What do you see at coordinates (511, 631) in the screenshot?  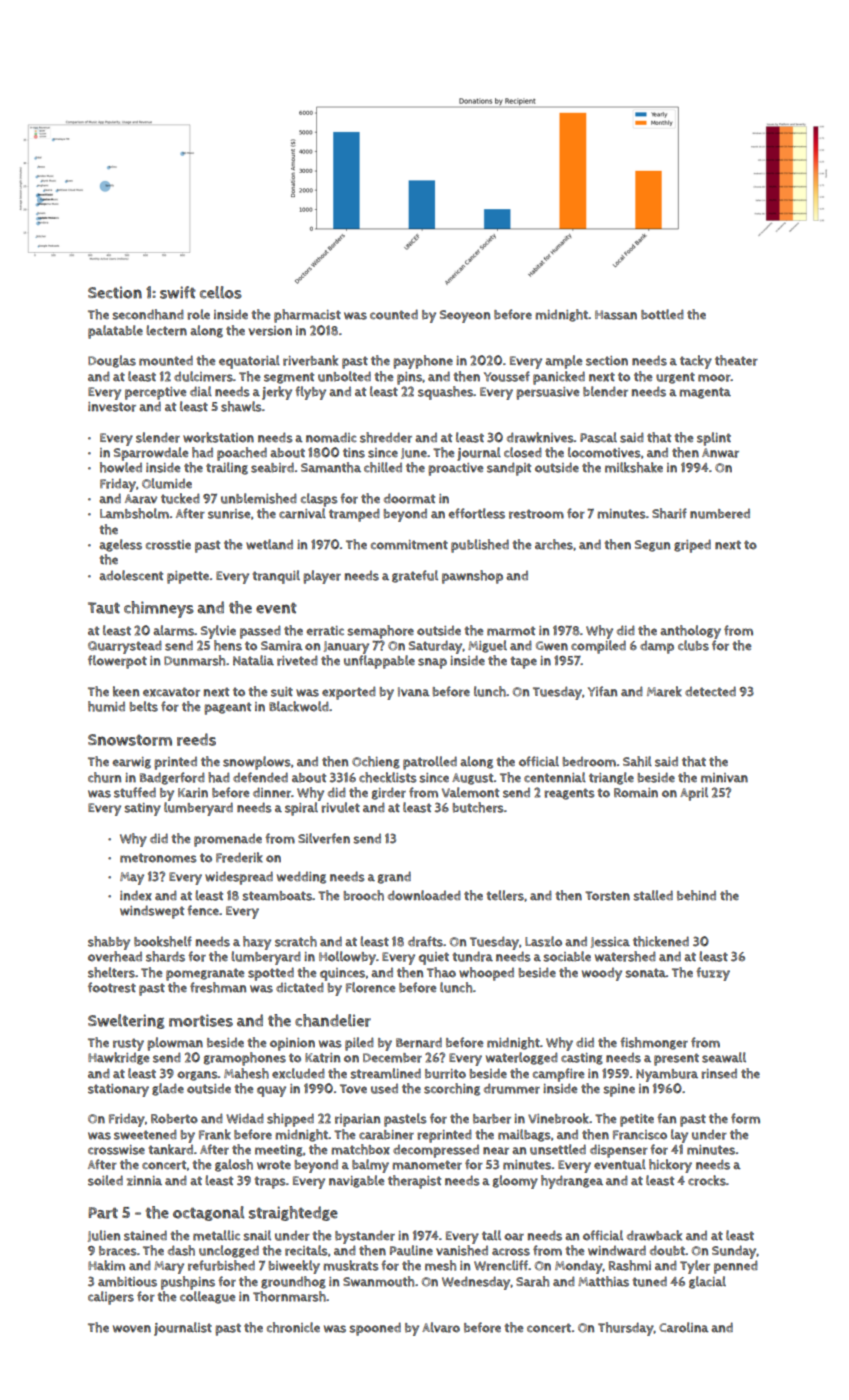 I see `marmot` at bounding box center [511, 631].
